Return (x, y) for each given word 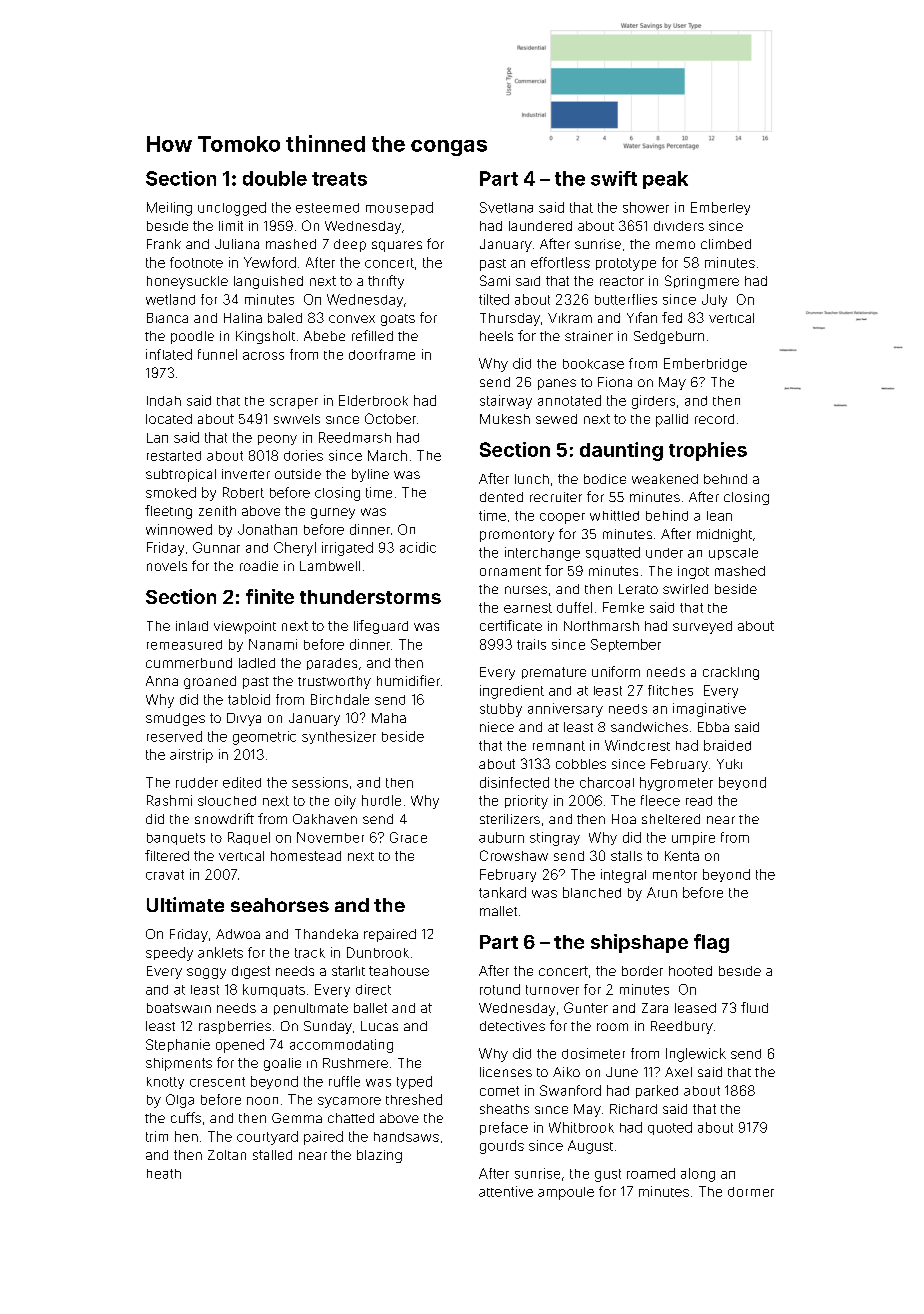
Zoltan (227, 1155)
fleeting (168, 512)
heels (496, 336)
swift (614, 178)
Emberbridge (705, 365)
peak (665, 180)
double (275, 178)
